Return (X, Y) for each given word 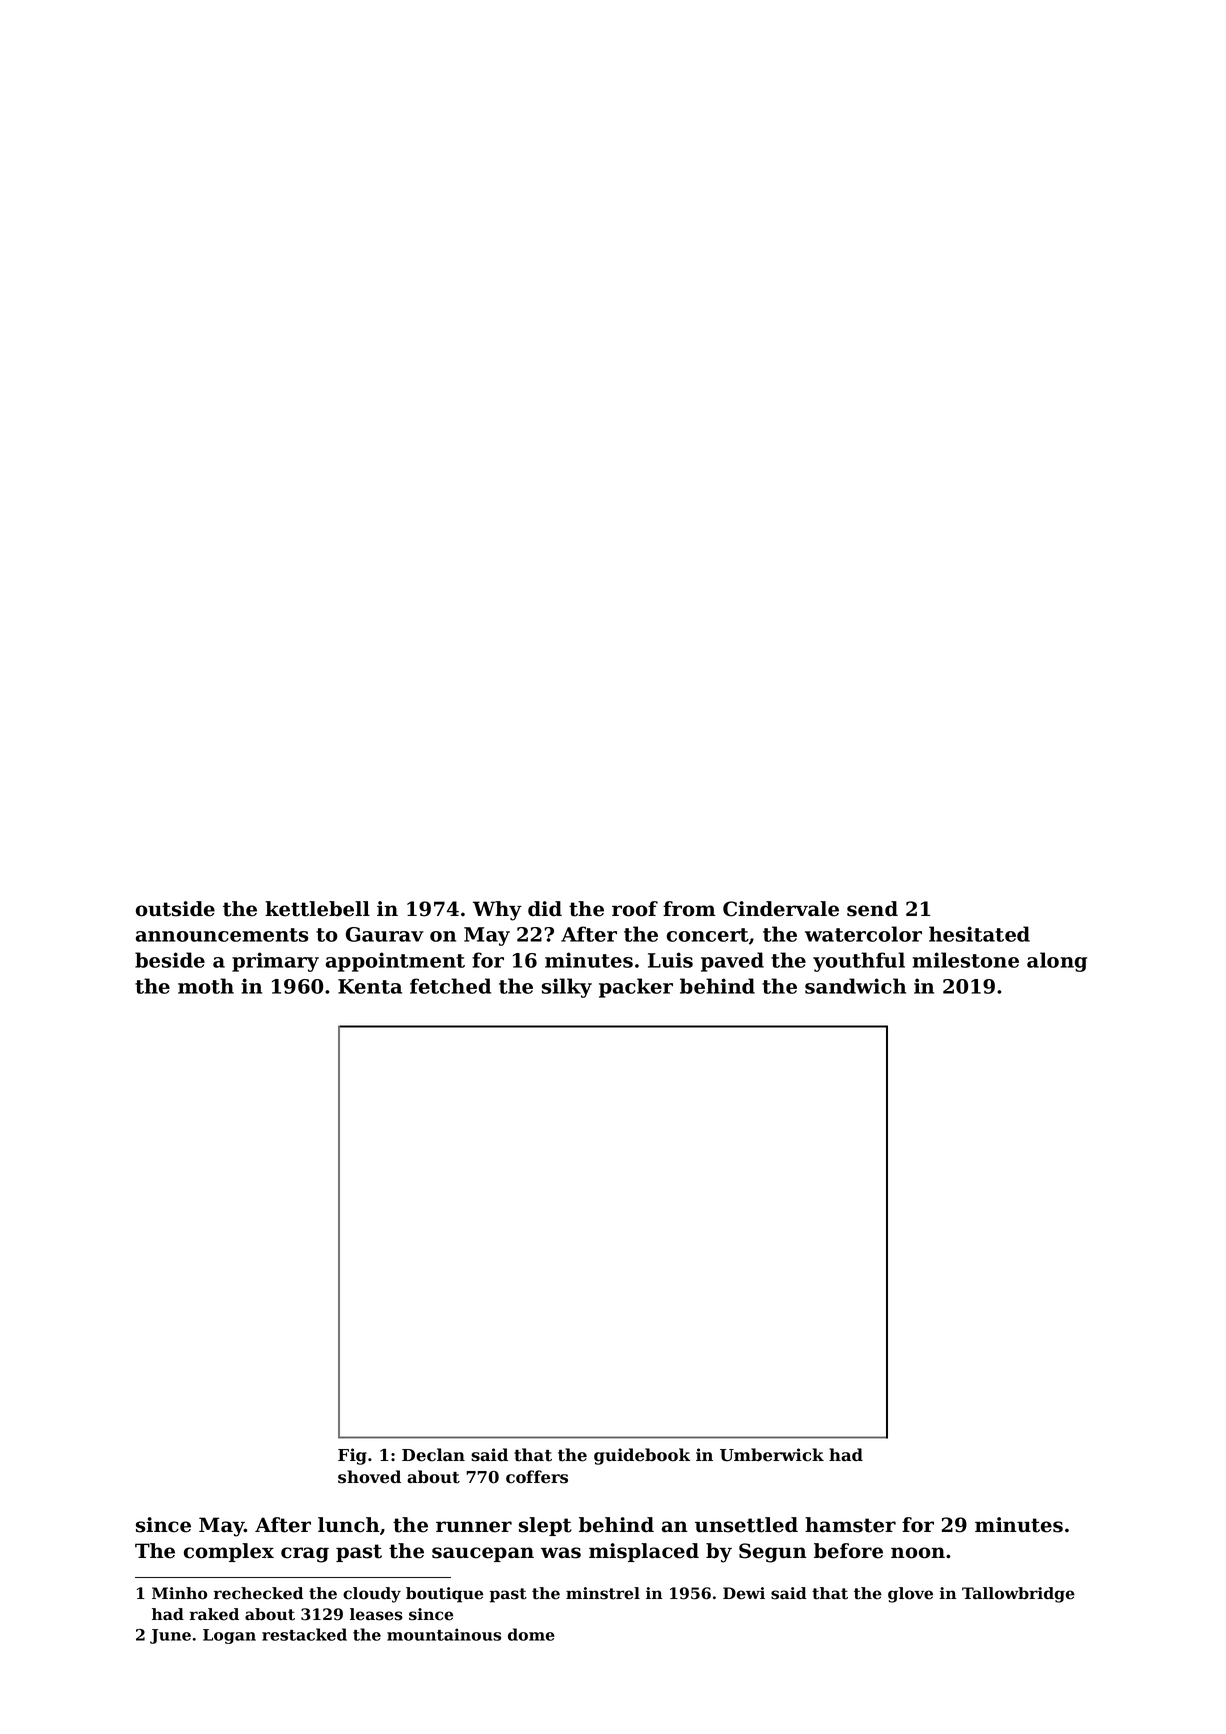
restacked (304, 1634)
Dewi (744, 1593)
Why (497, 911)
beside (170, 960)
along (1057, 962)
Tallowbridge (1018, 1595)
